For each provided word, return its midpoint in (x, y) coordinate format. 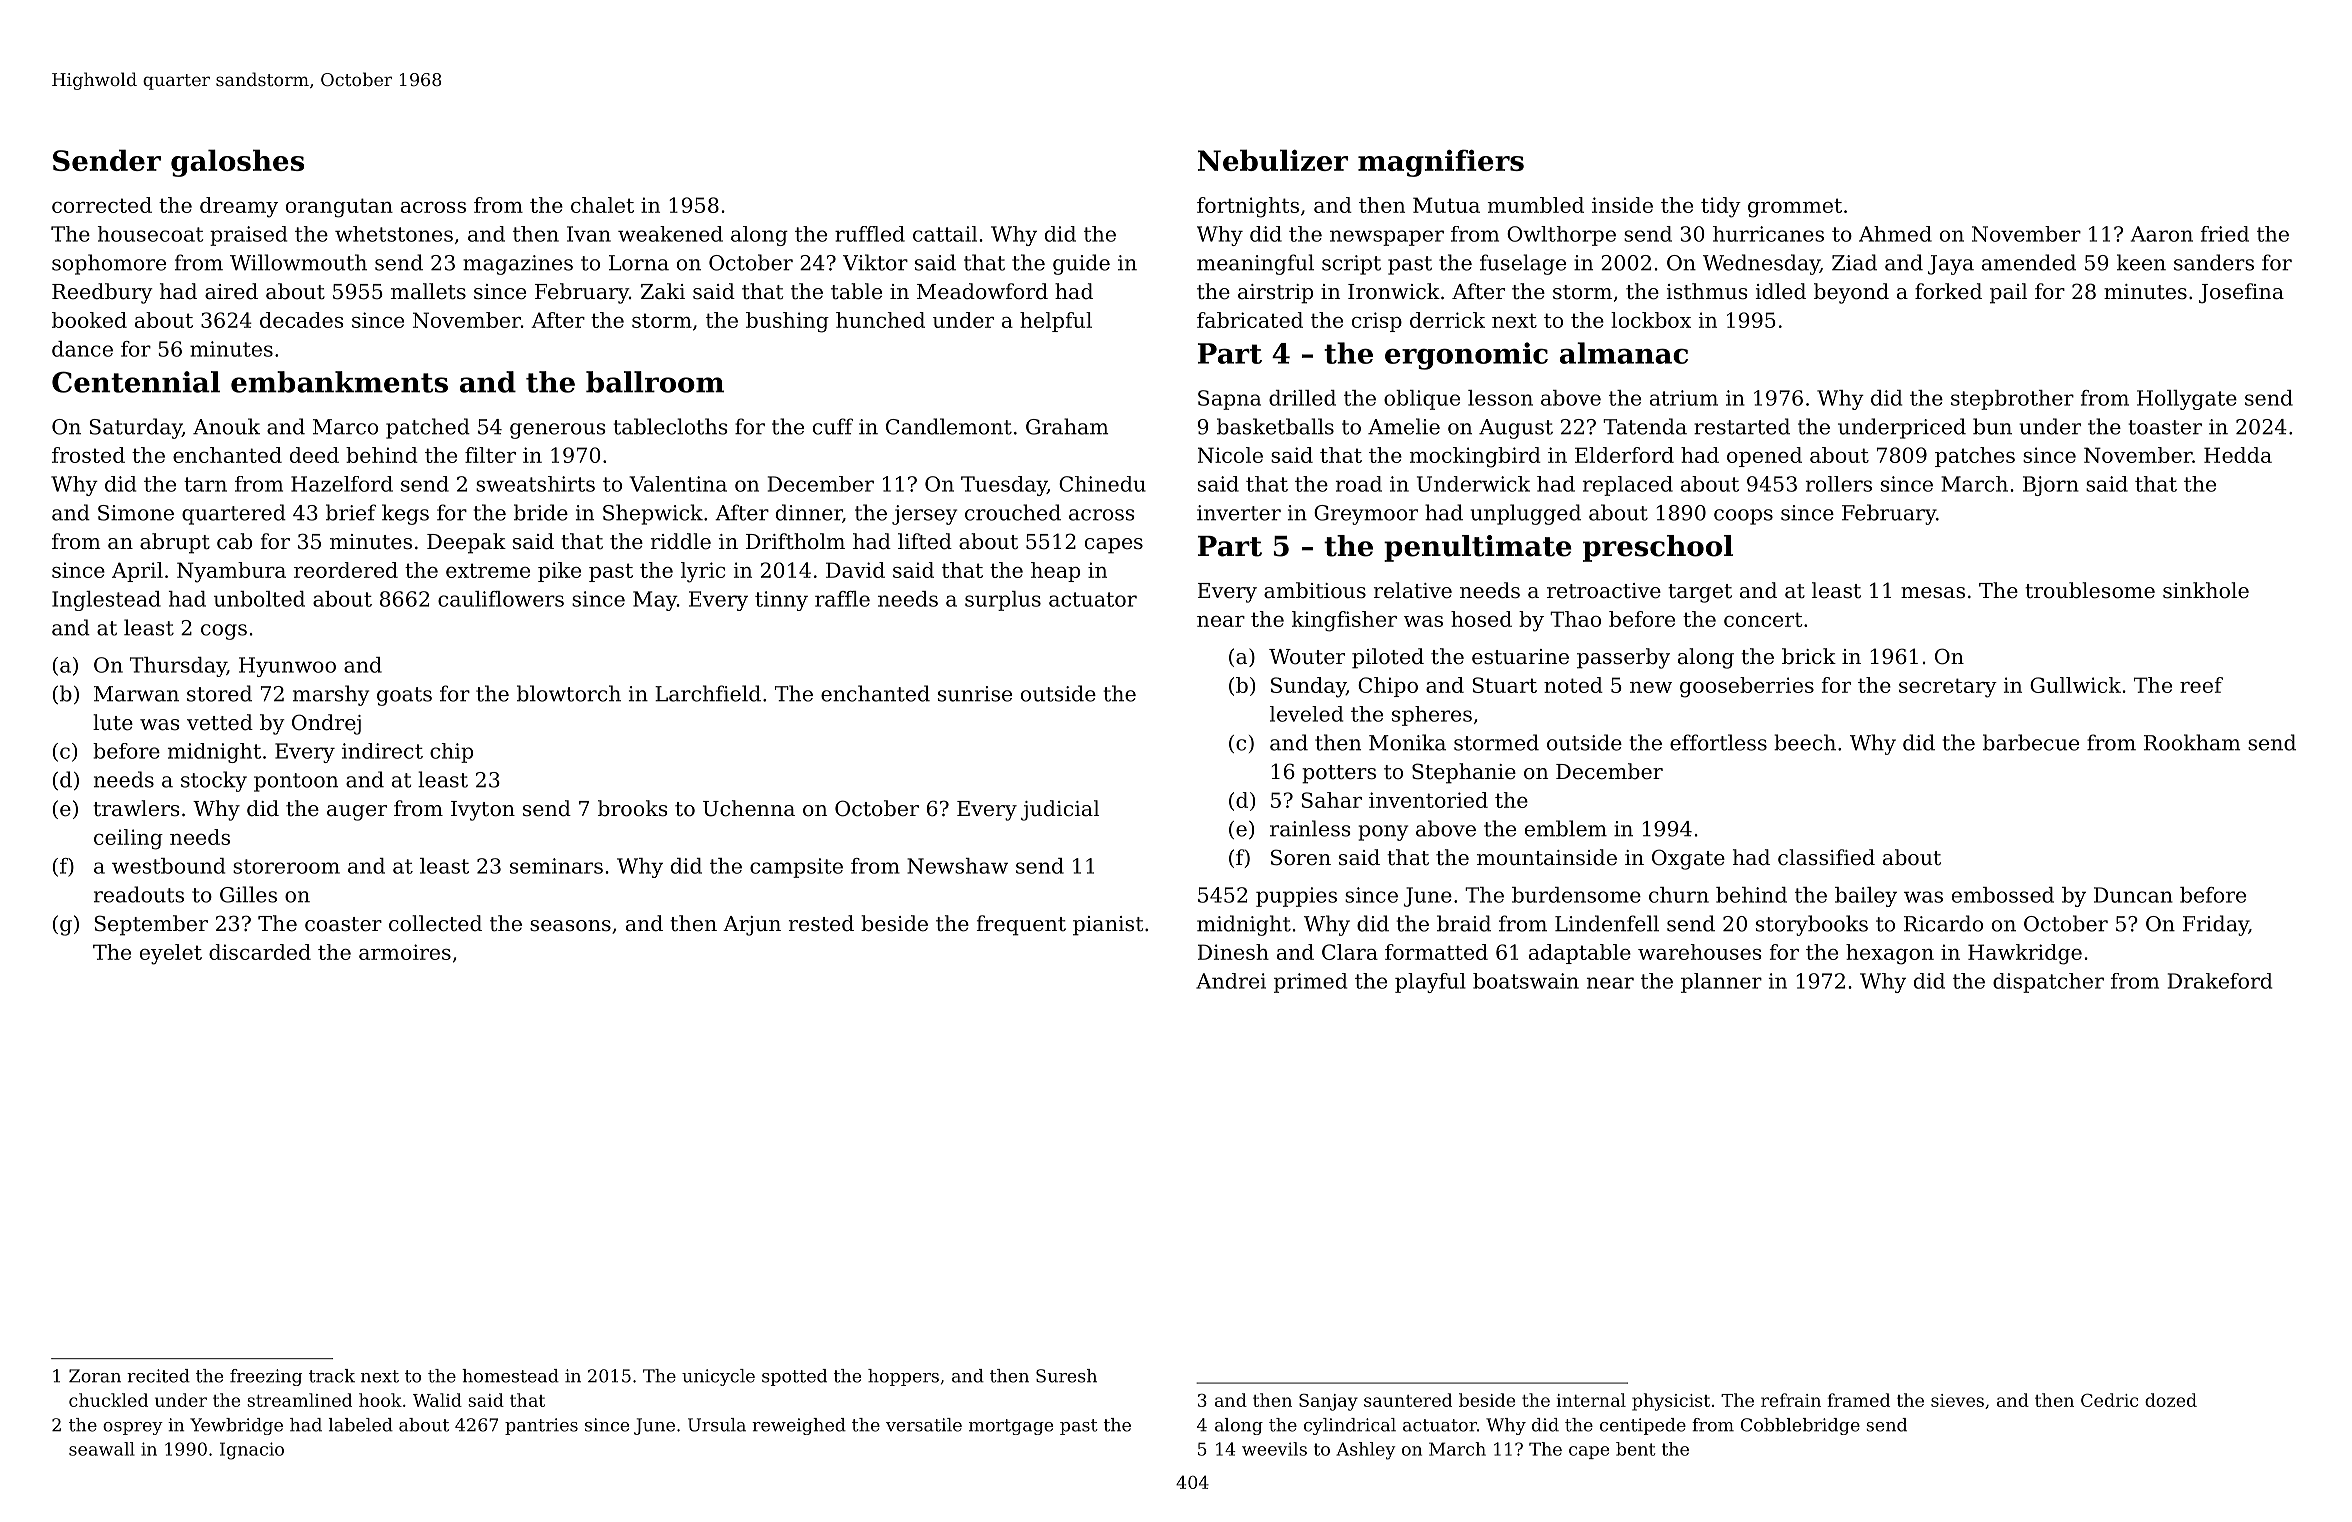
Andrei (1231, 981)
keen (2141, 262)
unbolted (259, 599)
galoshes (237, 163)
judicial (1060, 810)
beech (1805, 742)
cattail (945, 234)
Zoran (95, 1376)
